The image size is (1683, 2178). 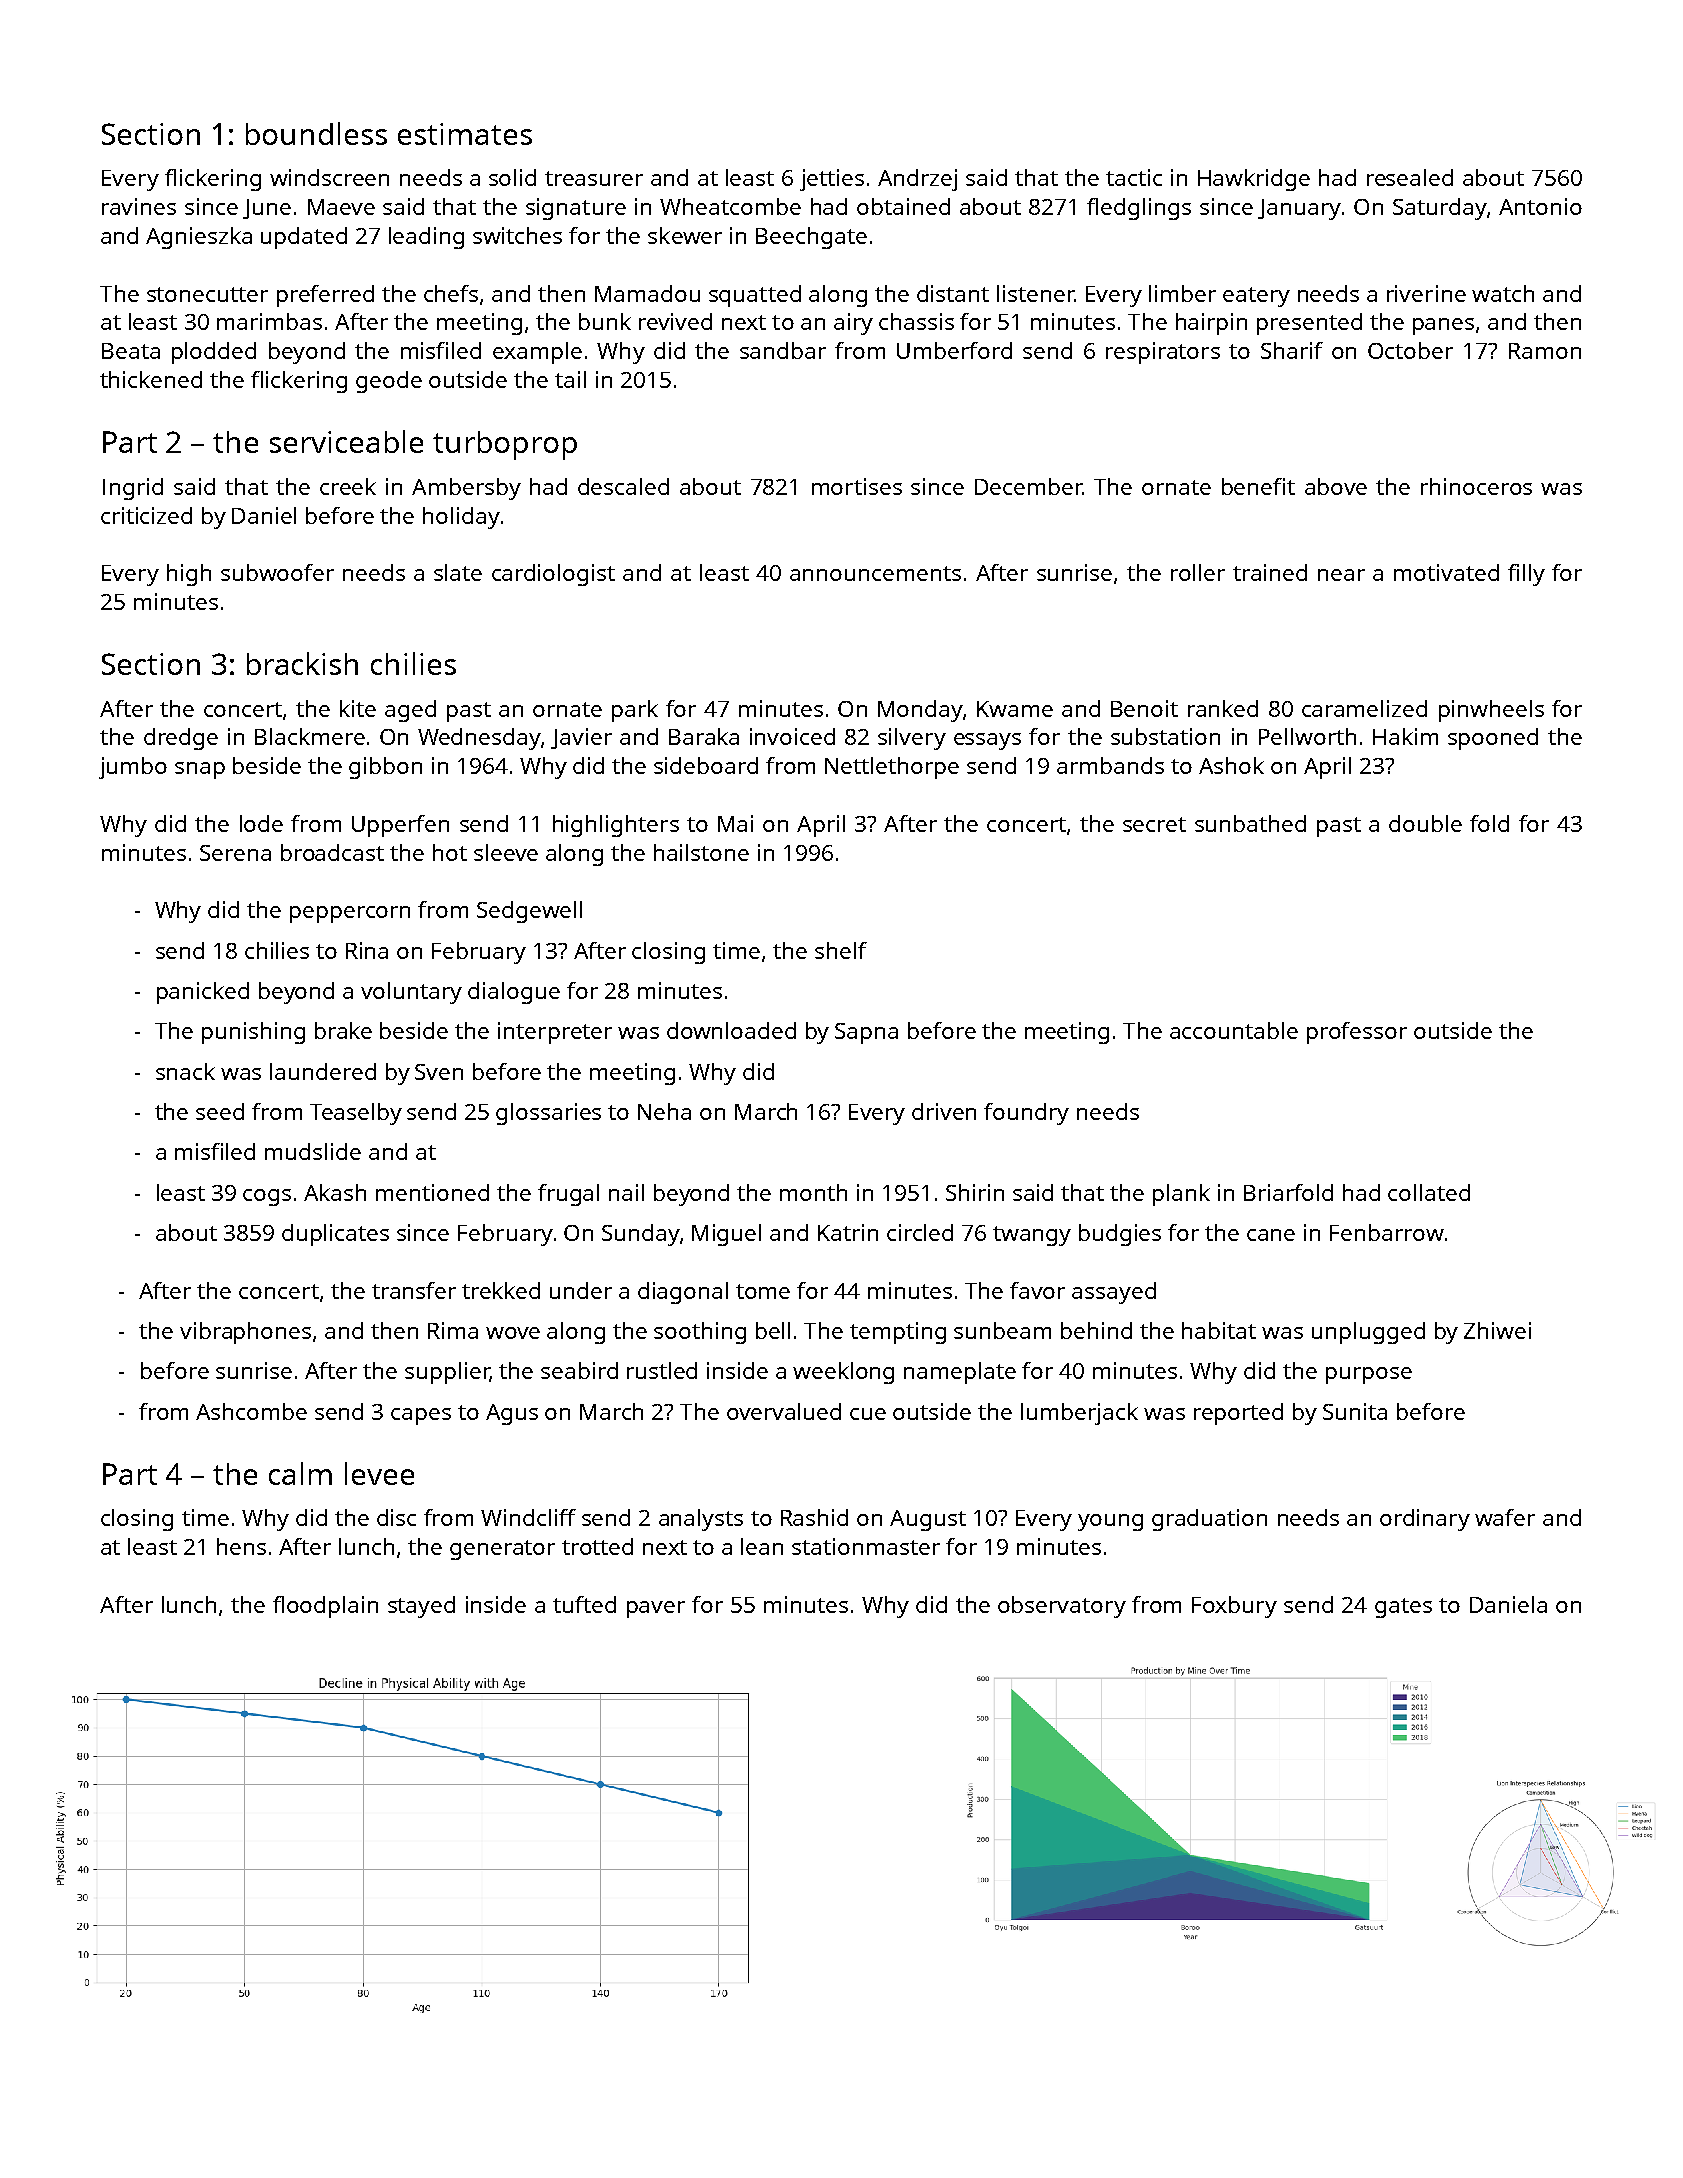 What do you see at coordinates (1254, 180) in the image?
I see `Hawkridge` at bounding box center [1254, 180].
